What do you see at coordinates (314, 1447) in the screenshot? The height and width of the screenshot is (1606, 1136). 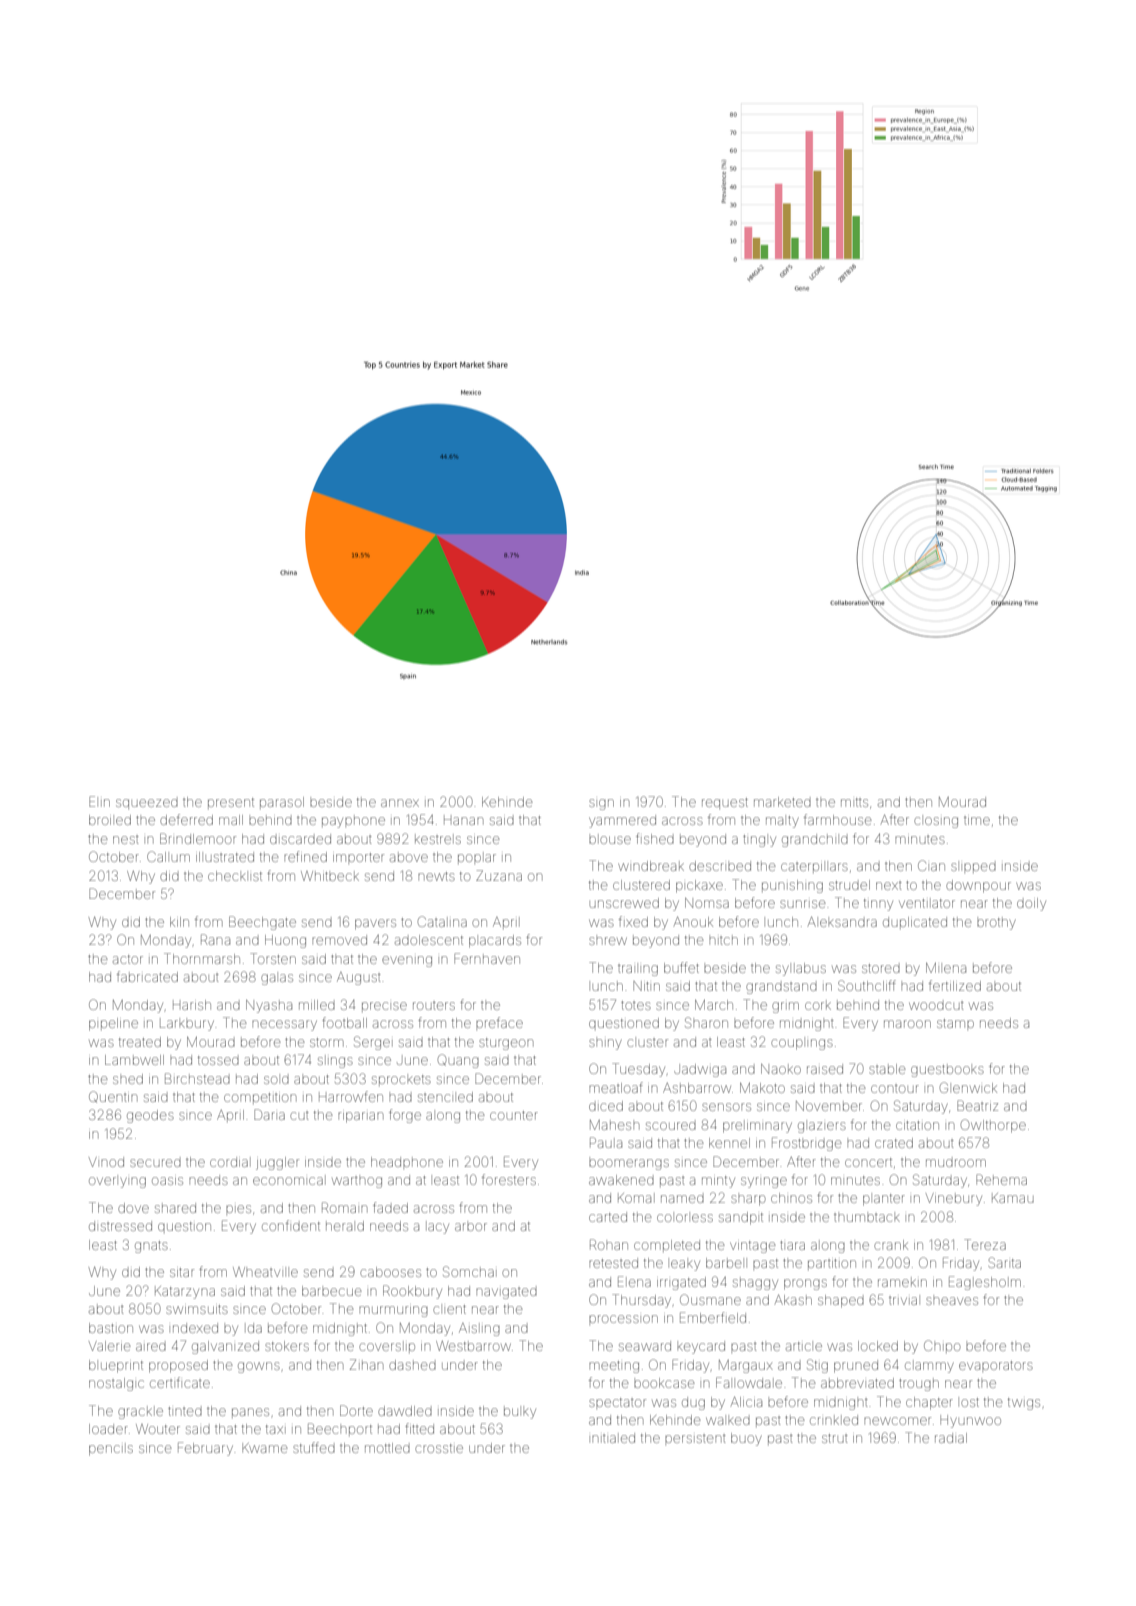 I see `stuffed` at bounding box center [314, 1447].
